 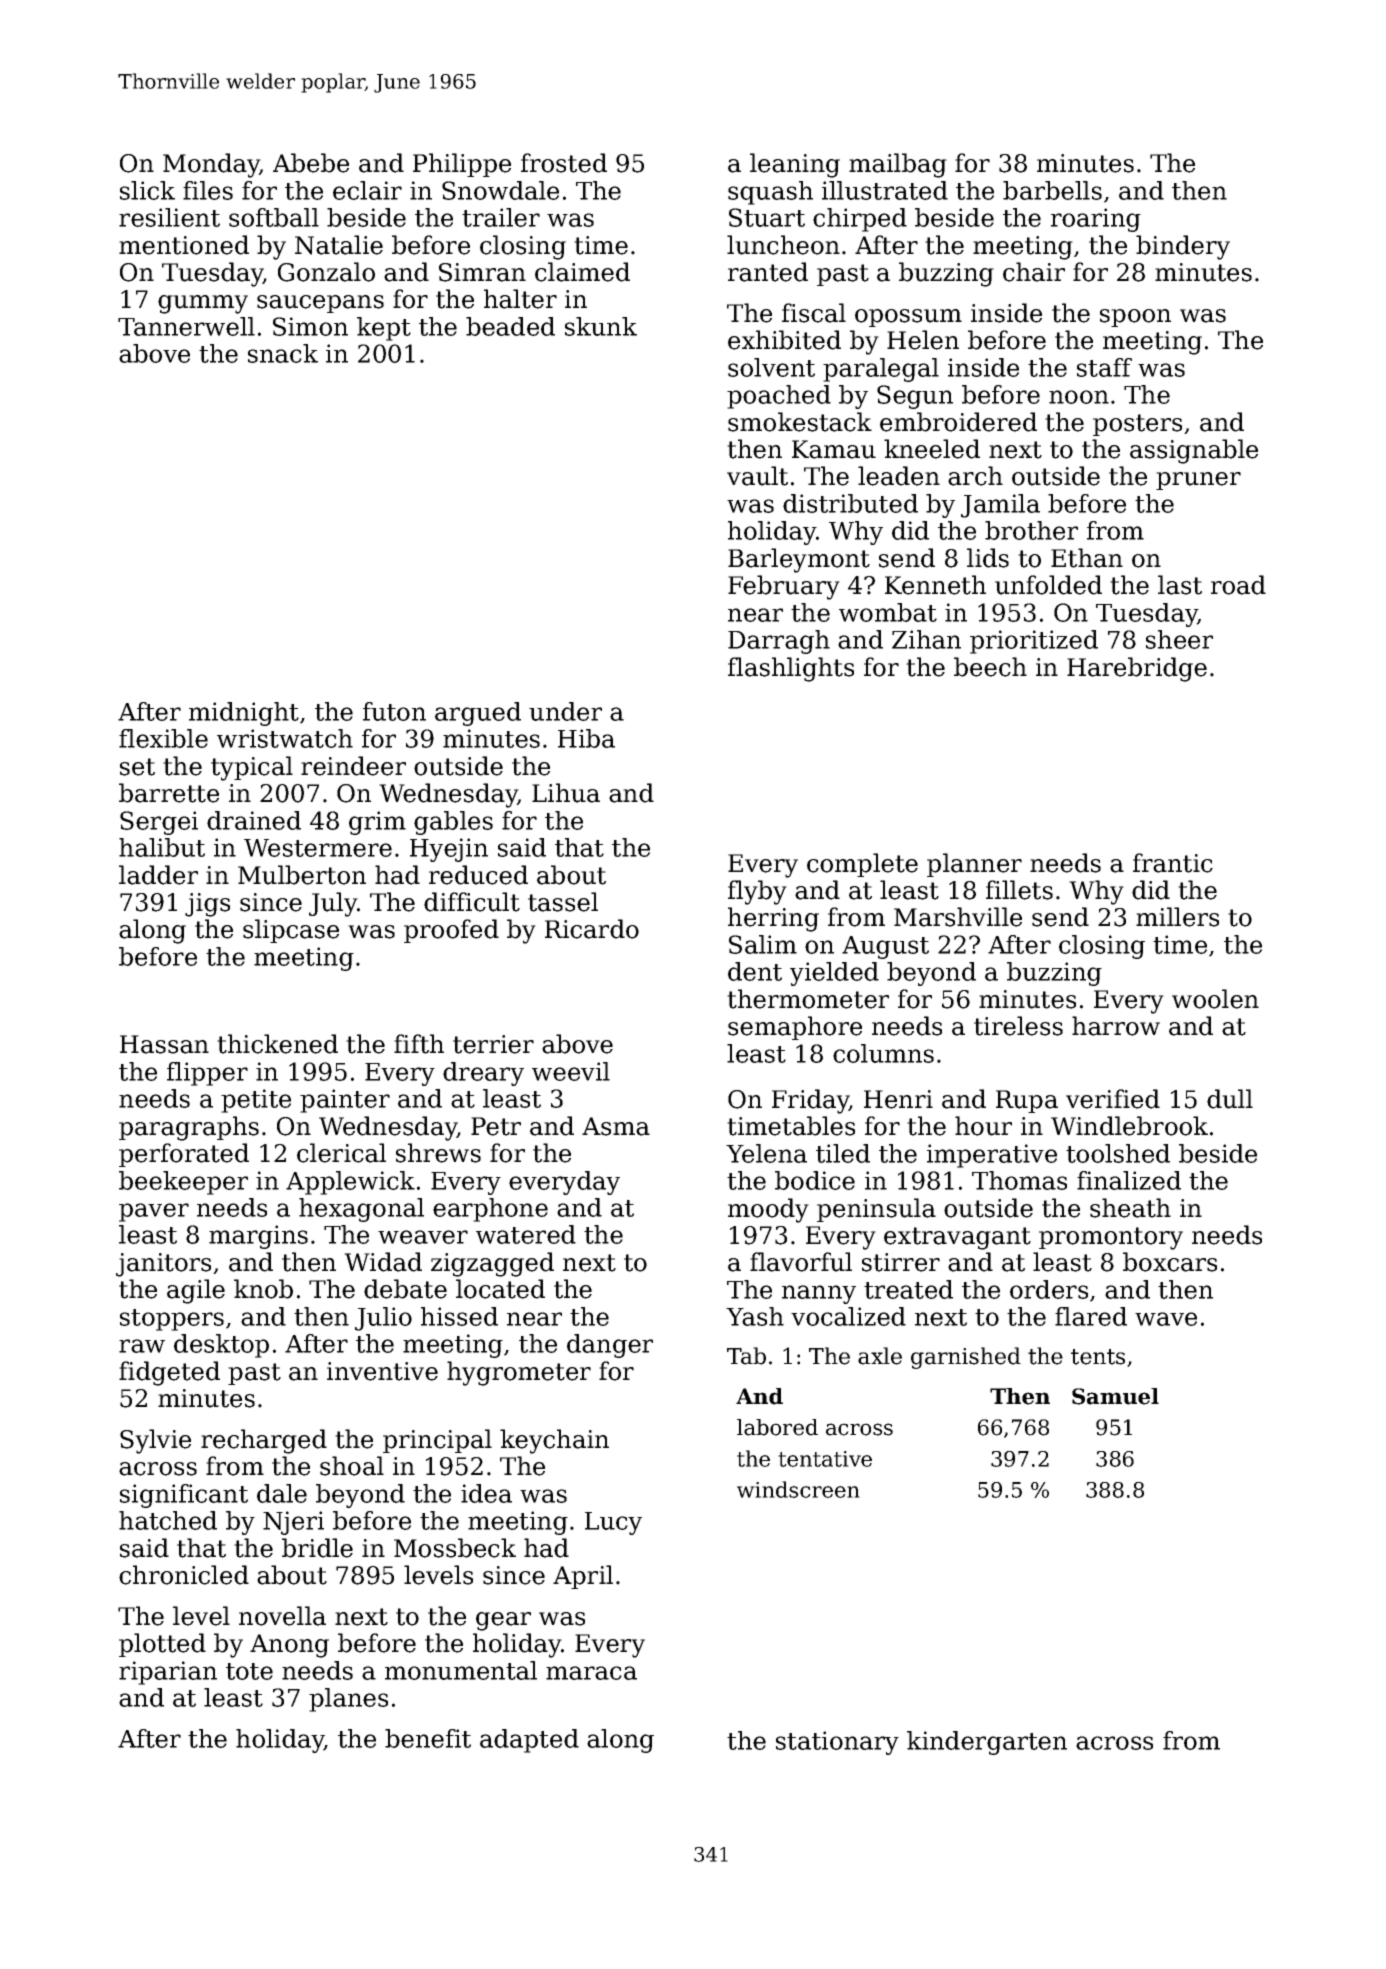 I want to click on planes, so click(x=348, y=1700).
